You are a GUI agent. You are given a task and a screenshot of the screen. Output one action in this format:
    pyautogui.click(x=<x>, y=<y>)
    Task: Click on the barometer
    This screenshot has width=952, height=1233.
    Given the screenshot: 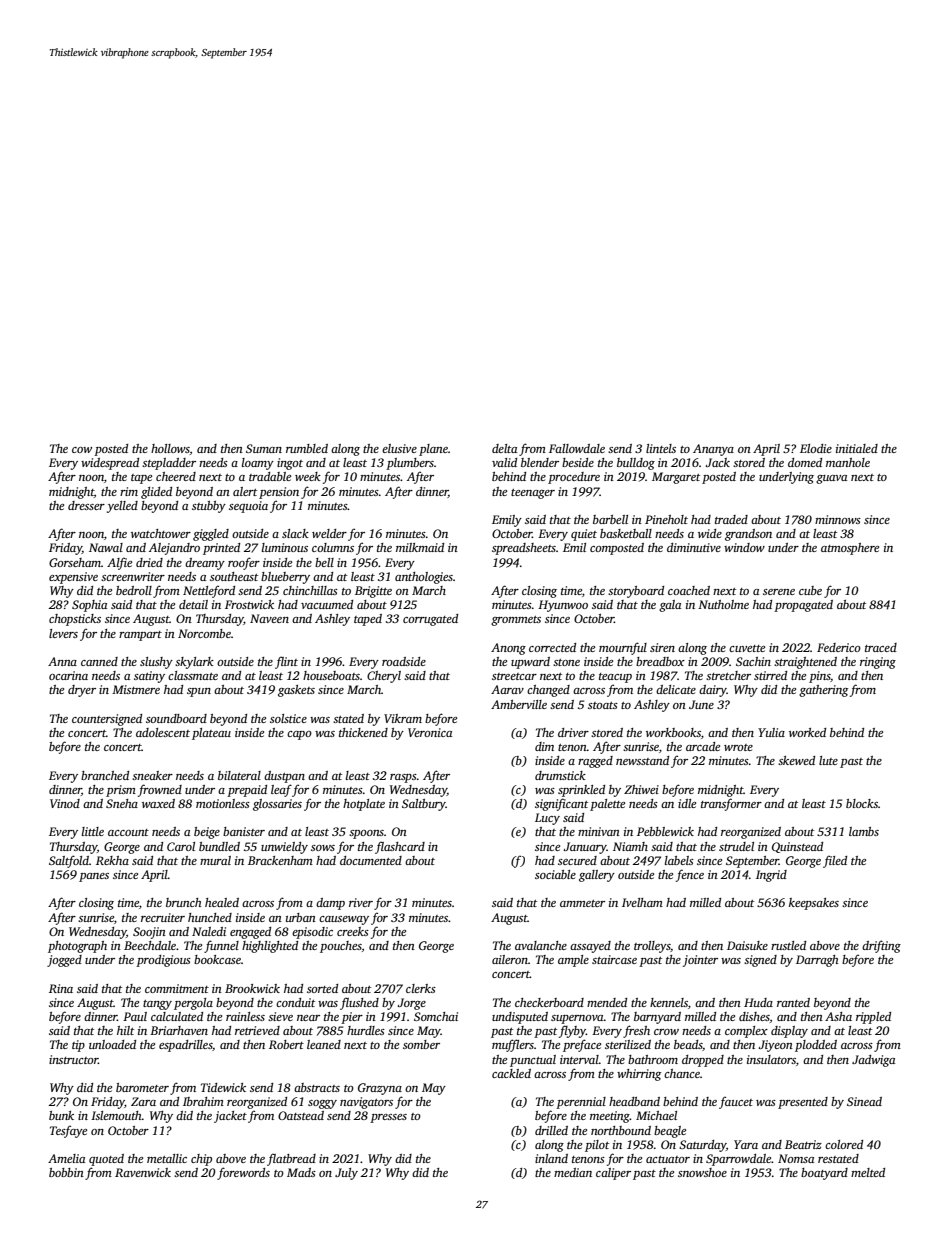 What is the action you would take?
    pyautogui.click(x=142, y=1087)
